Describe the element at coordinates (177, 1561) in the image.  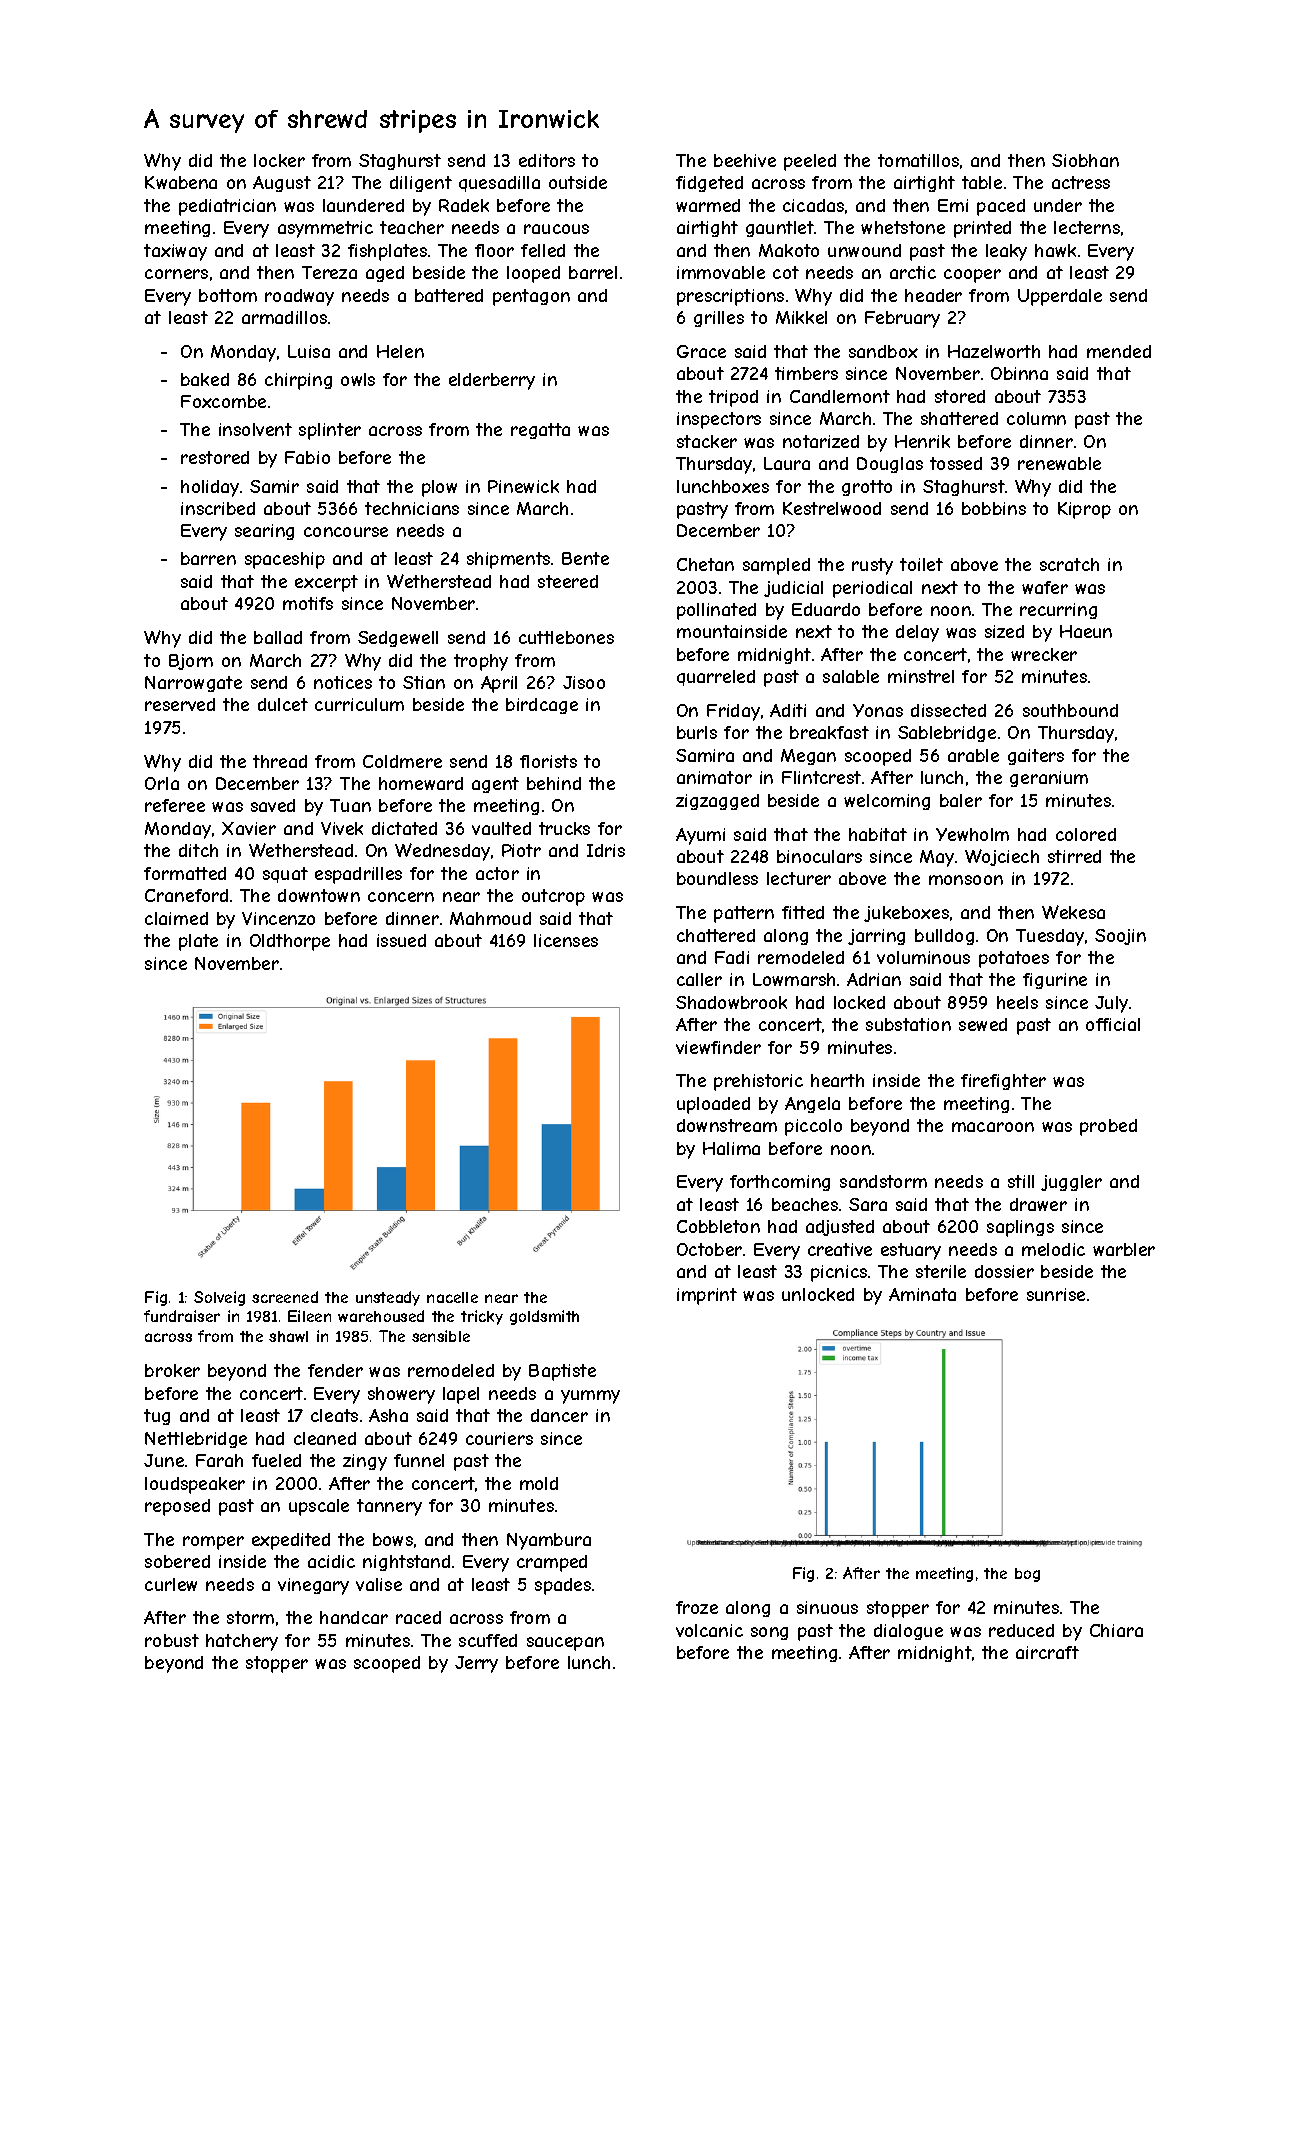
I see `sobered` at that location.
